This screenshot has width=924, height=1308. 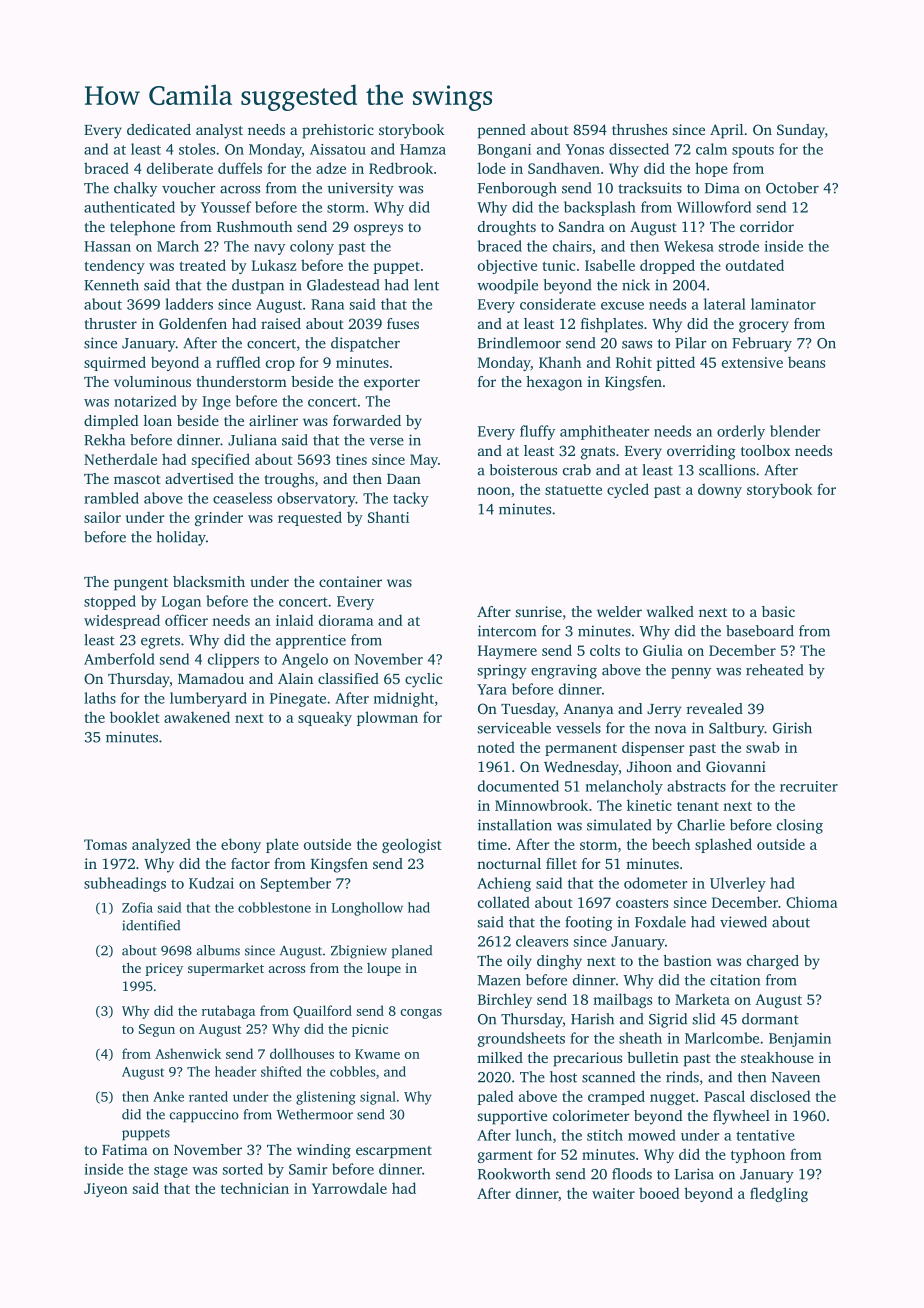 What do you see at coordinates (726, 131) in the screenshot?
I see `April` at bounding box center [726, 131].
